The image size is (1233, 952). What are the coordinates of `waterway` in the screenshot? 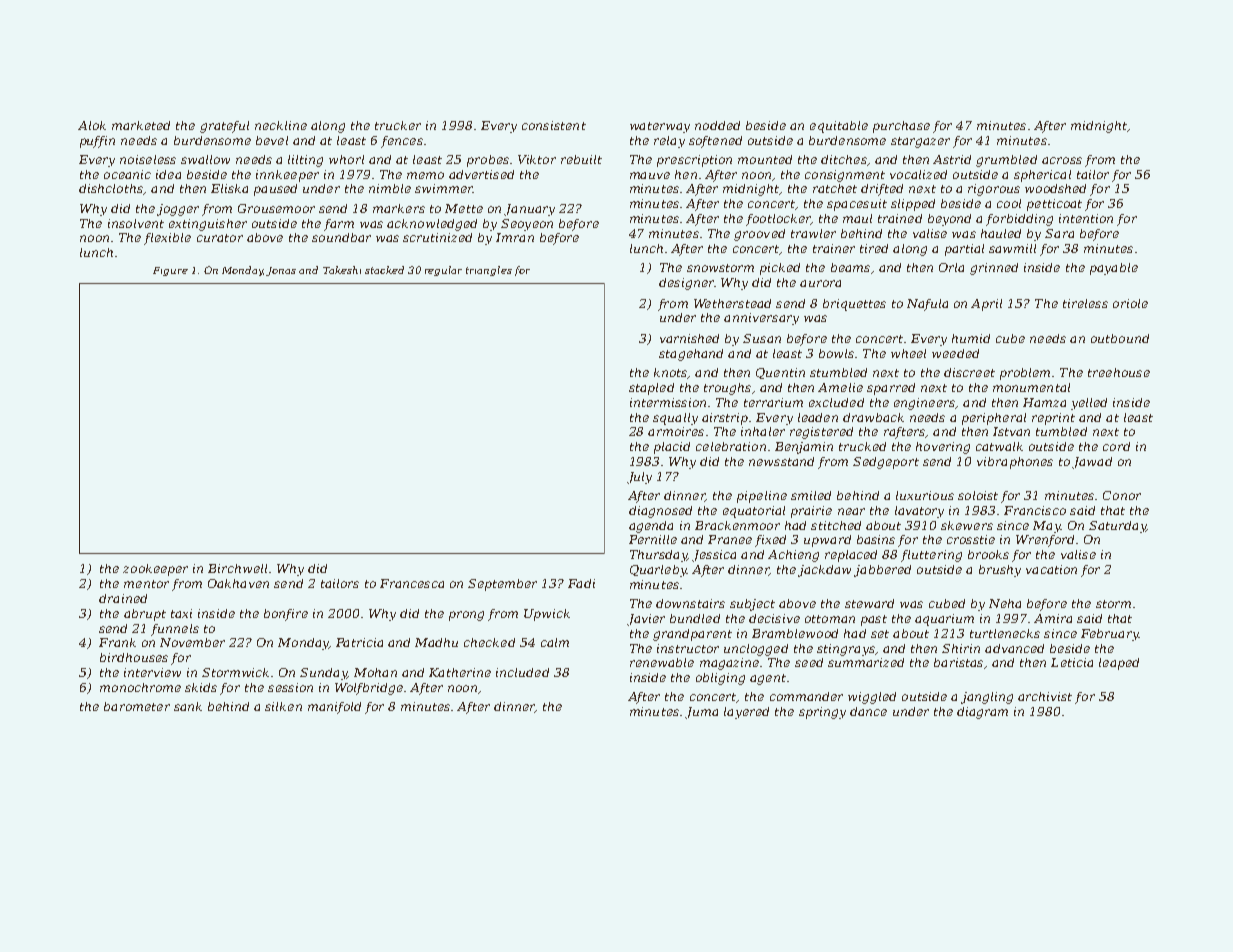 It's located at (660, 127).
